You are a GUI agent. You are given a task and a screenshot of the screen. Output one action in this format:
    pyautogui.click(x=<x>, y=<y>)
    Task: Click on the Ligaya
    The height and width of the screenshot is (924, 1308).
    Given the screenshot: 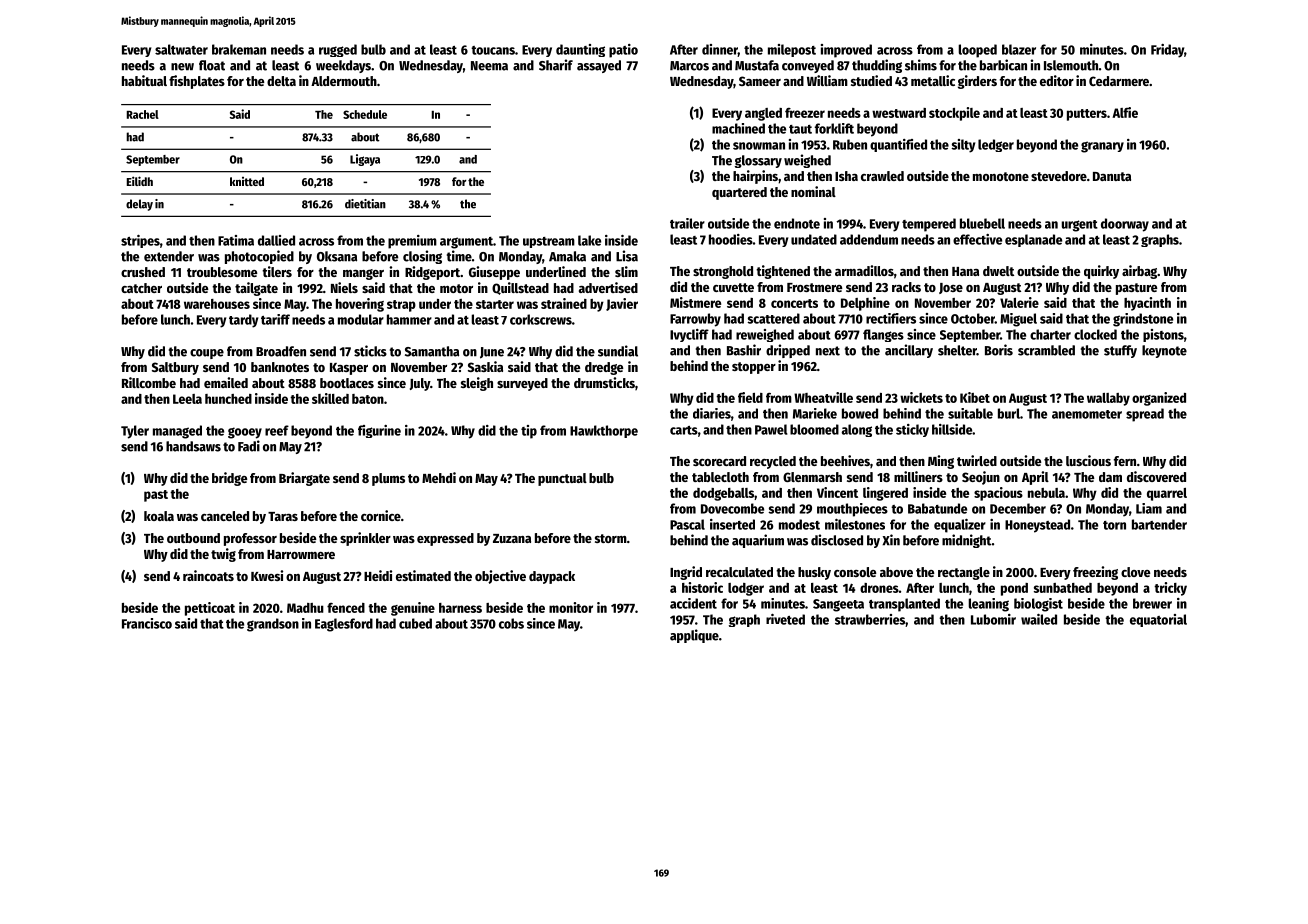 What is the action you would take?
    pyautogui.click(x=365, y=160)
